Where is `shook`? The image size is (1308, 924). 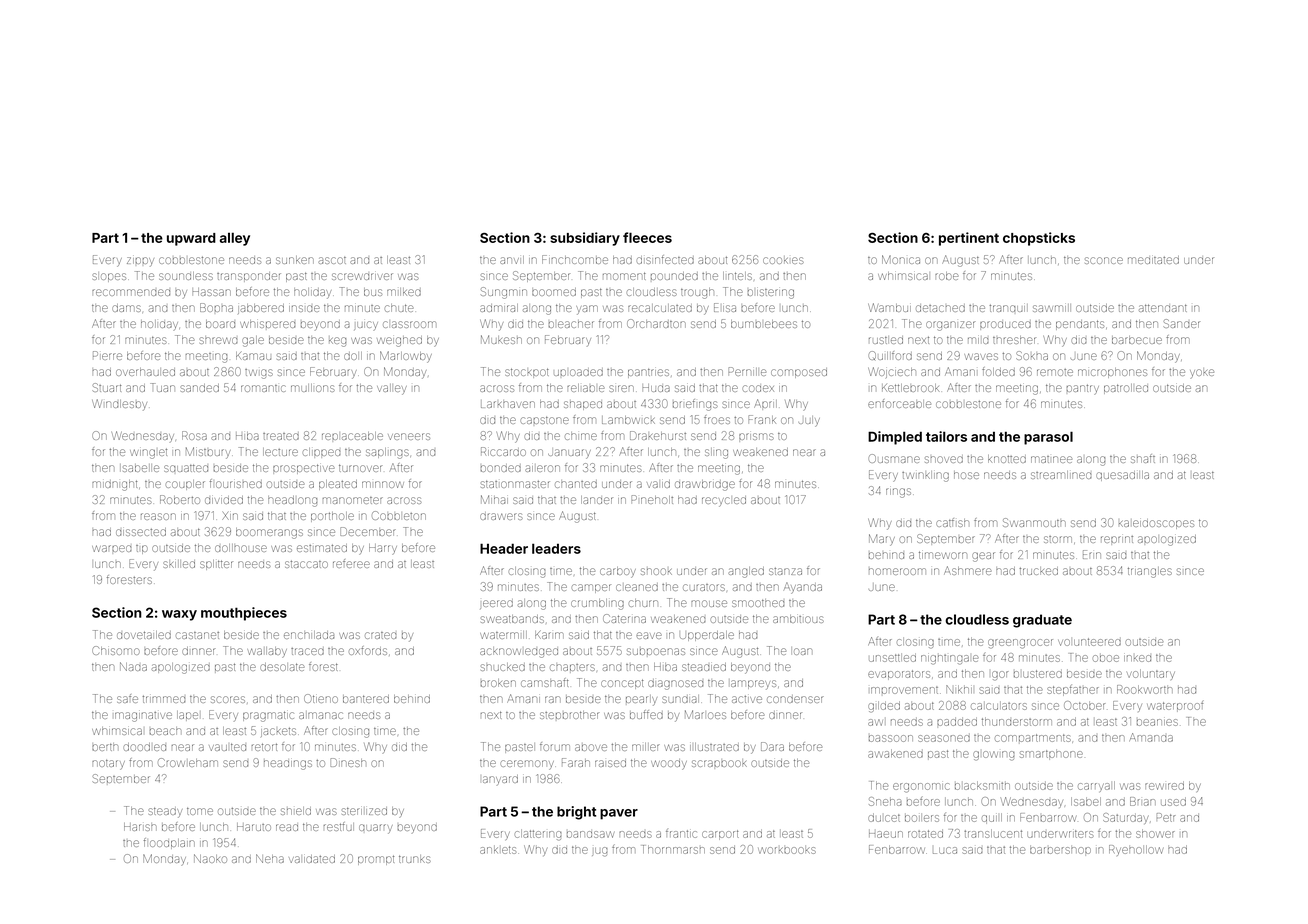 shook is located at coordinates (656, 571).
